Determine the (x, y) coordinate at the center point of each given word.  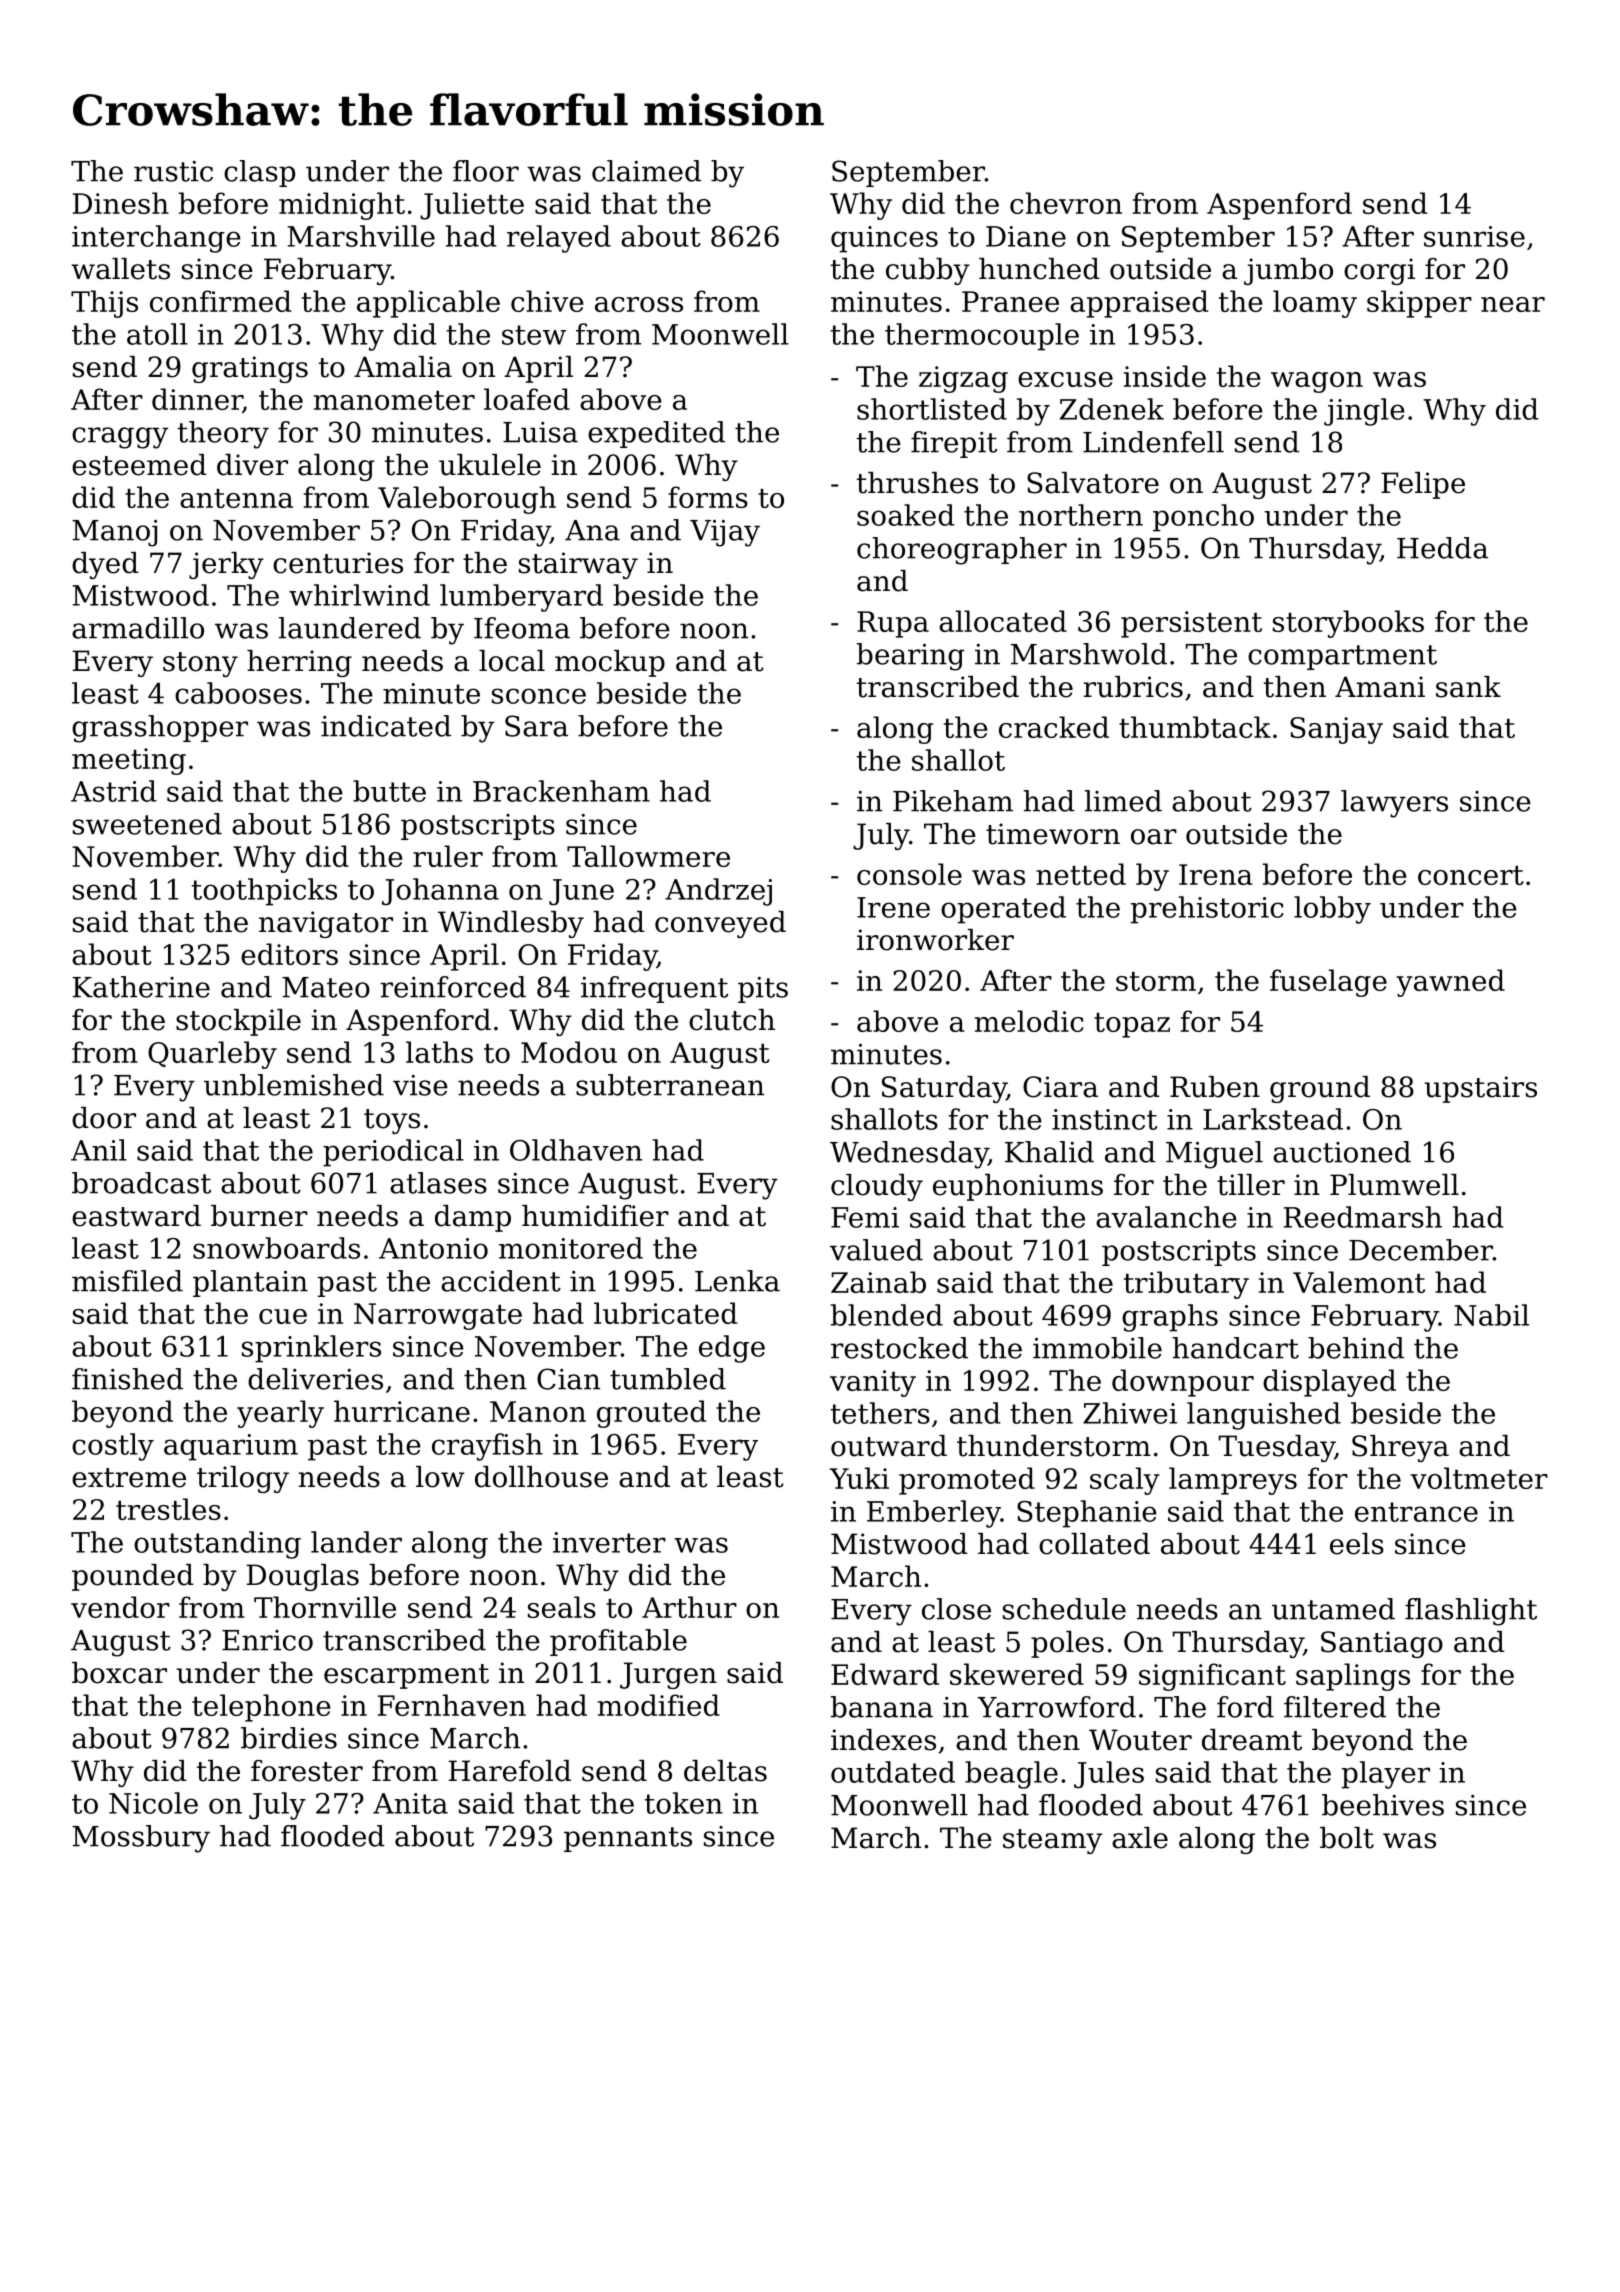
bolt (1347, 1838)
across (639, 304)
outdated (893, 1772)
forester (307, 1771)
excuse (1065, 379)
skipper (1419, 304)
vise (420, 1085)
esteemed (139, 465)
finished (127, 1379)
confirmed (220, 301)
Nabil (1491, 1315)
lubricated (665, 1313)
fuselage (1328, 983)
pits (763, 990)
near (1513, 304)
